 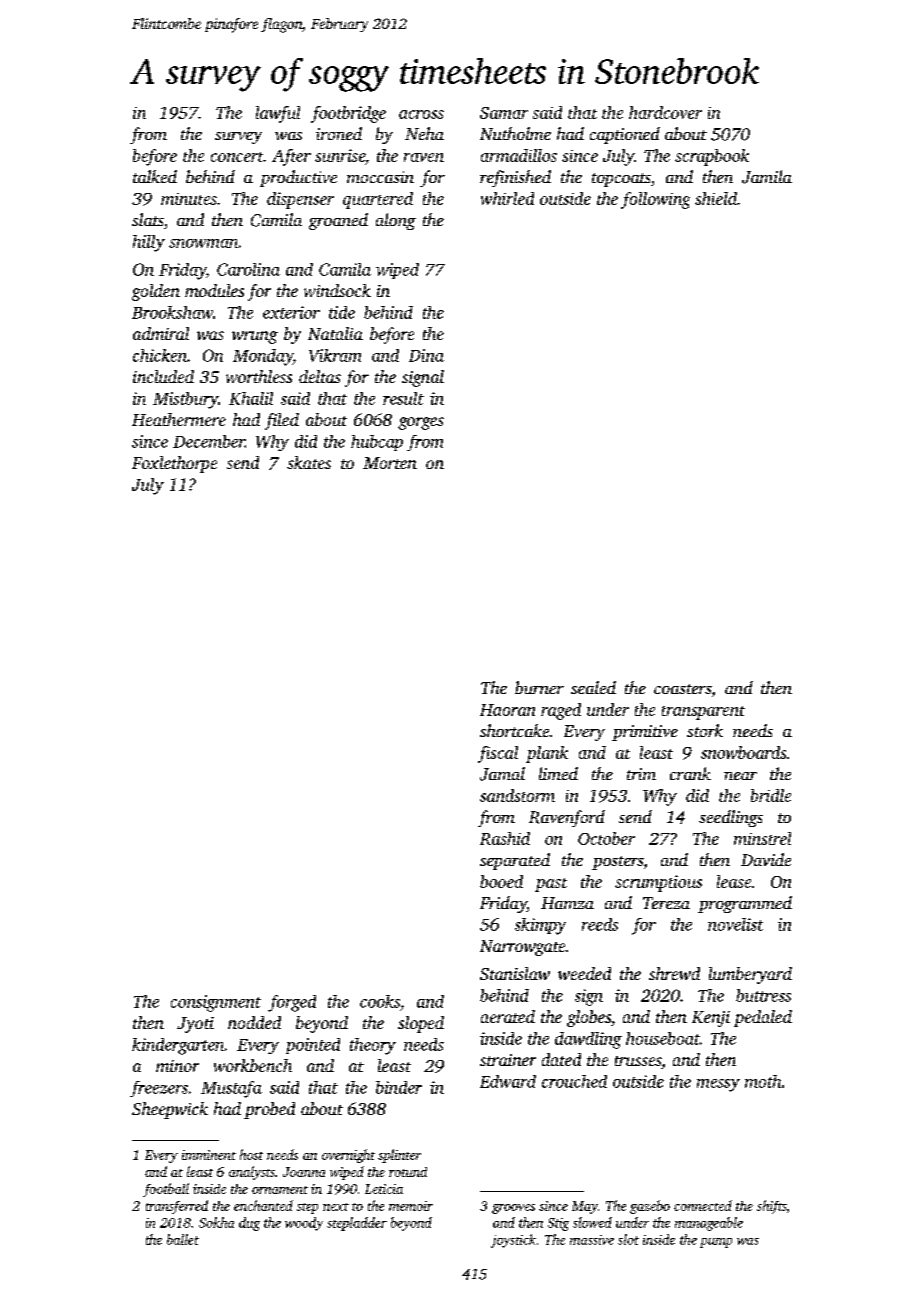 What do you see at coordinates (508, 1016) in the screenshot?
I see `aerated` at bounding box center [508, 1016].
